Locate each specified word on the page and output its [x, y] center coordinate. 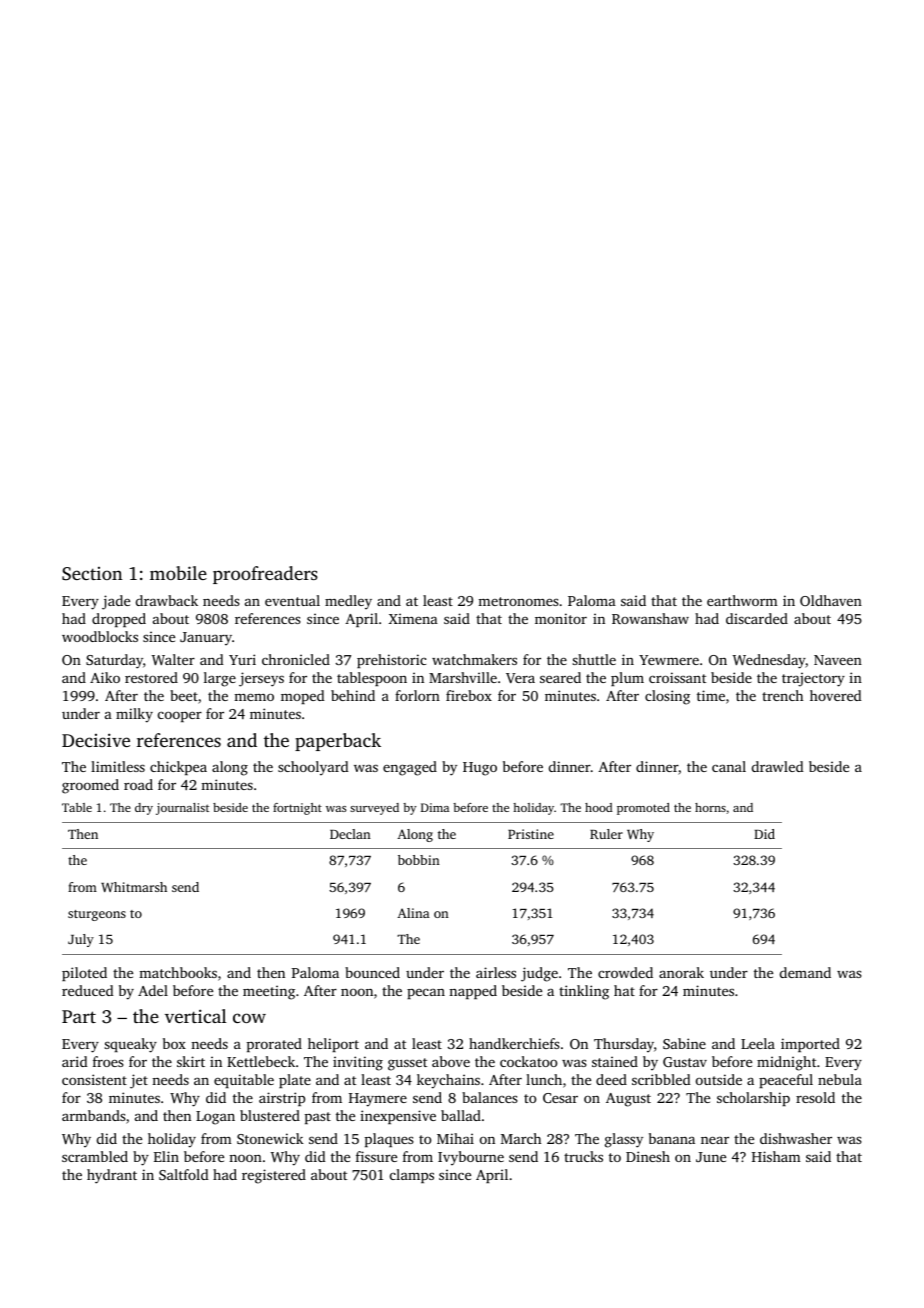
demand [805, 972]
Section [92, 574]
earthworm [742, 600]
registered [274, 1176]
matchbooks [178, 972]
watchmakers [474, 659]
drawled [778, 766]
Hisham [776, 1156]
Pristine [531, 834]
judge [539, 974]
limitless [118, 766]
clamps [412, 1176]
